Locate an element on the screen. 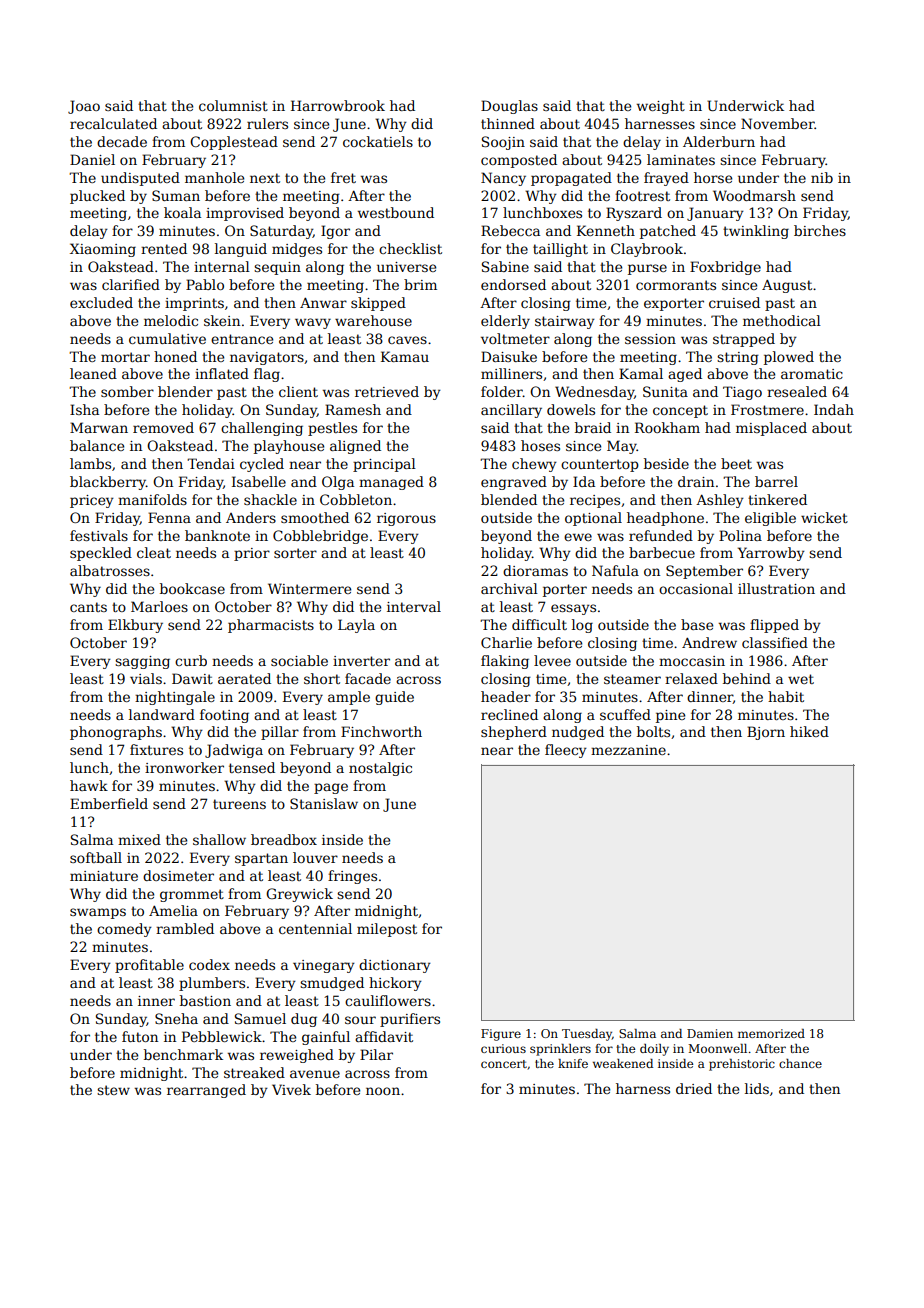  plowed is located at coordinates (789, 358).
